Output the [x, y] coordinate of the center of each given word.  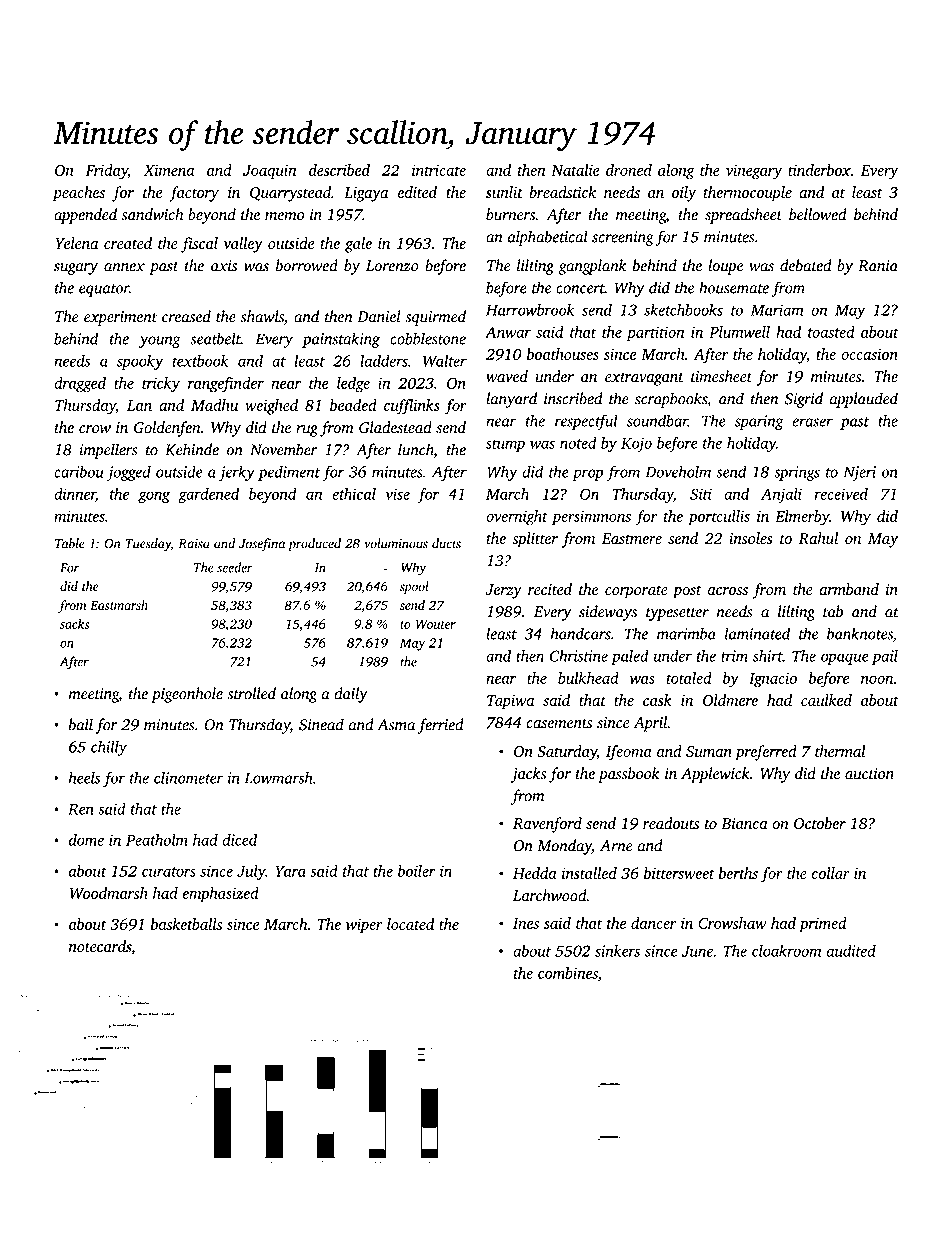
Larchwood [550, 895]
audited [851, 951]
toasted [831, 332]
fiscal [199, 245]
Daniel [379, 316]
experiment [120, 318]
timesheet [721, 376]
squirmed [435, 318]
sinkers [617, 951]
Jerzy [504, 591]
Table [70, 543]
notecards [100, 946]
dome [86, 840]
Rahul [818, 538]
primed [823, 925]
